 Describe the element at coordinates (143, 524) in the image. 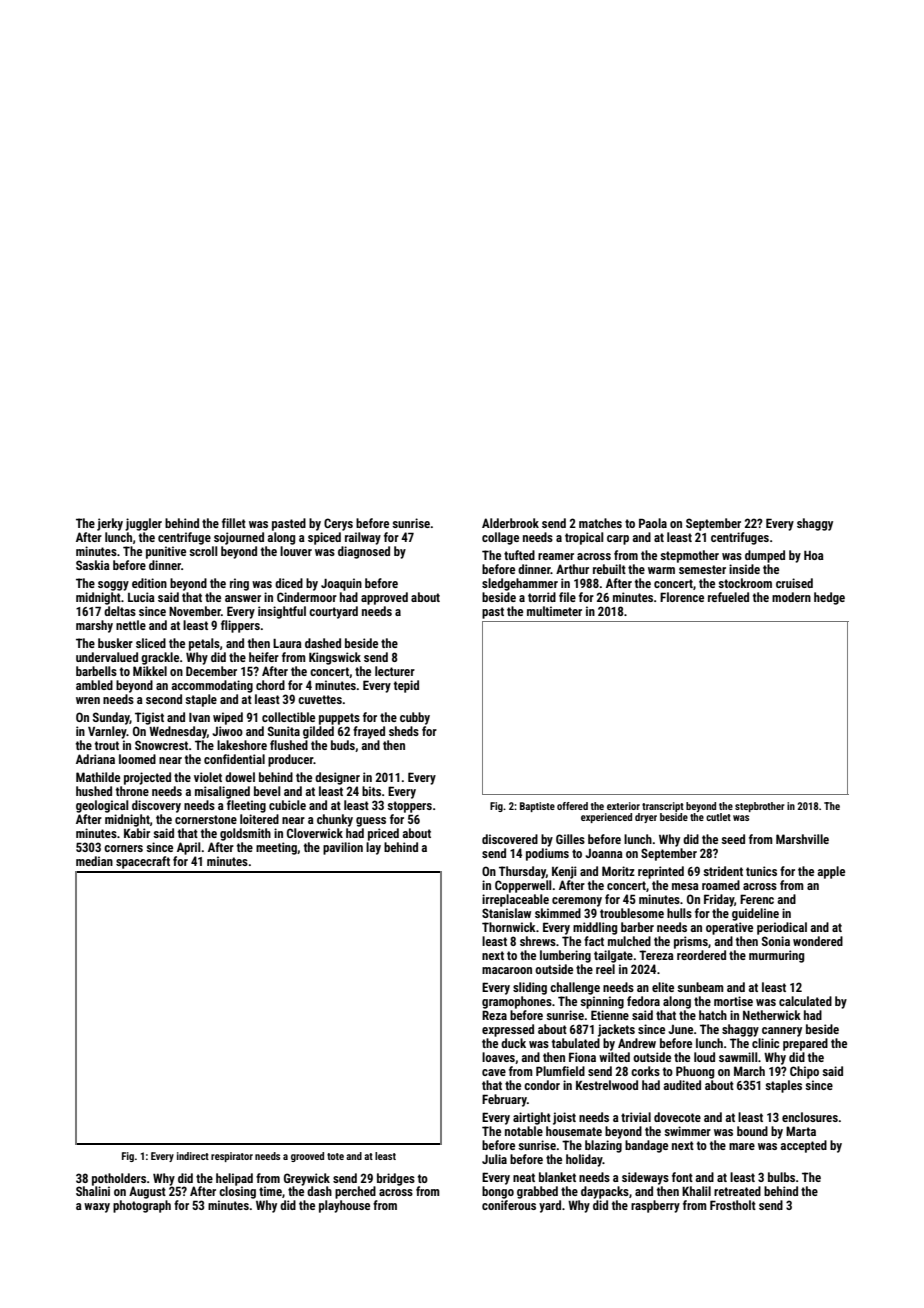

I see `juggler` at that location.
